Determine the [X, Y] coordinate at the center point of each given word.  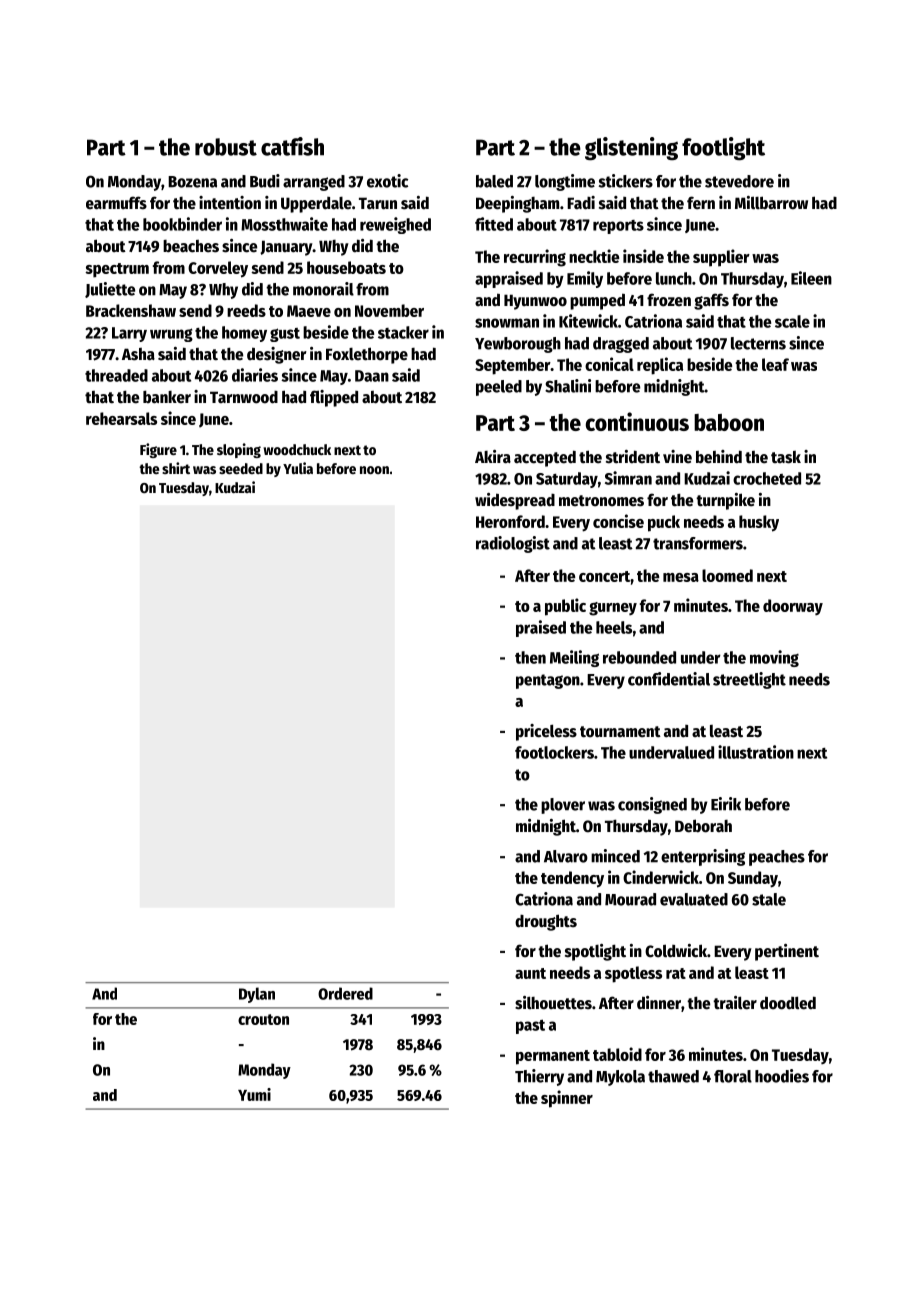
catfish [292, 146]
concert [604, 576]
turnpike [725, 501]
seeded [241, 468]
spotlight [595, 952]
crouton [263, 1019]
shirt [176, 468]
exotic [387, 181]
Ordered [345, 993]
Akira [493, 457]
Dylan [257, 995]
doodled [788, 1003]
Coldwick [676, 951]
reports [618, 227]
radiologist [513, 544]
